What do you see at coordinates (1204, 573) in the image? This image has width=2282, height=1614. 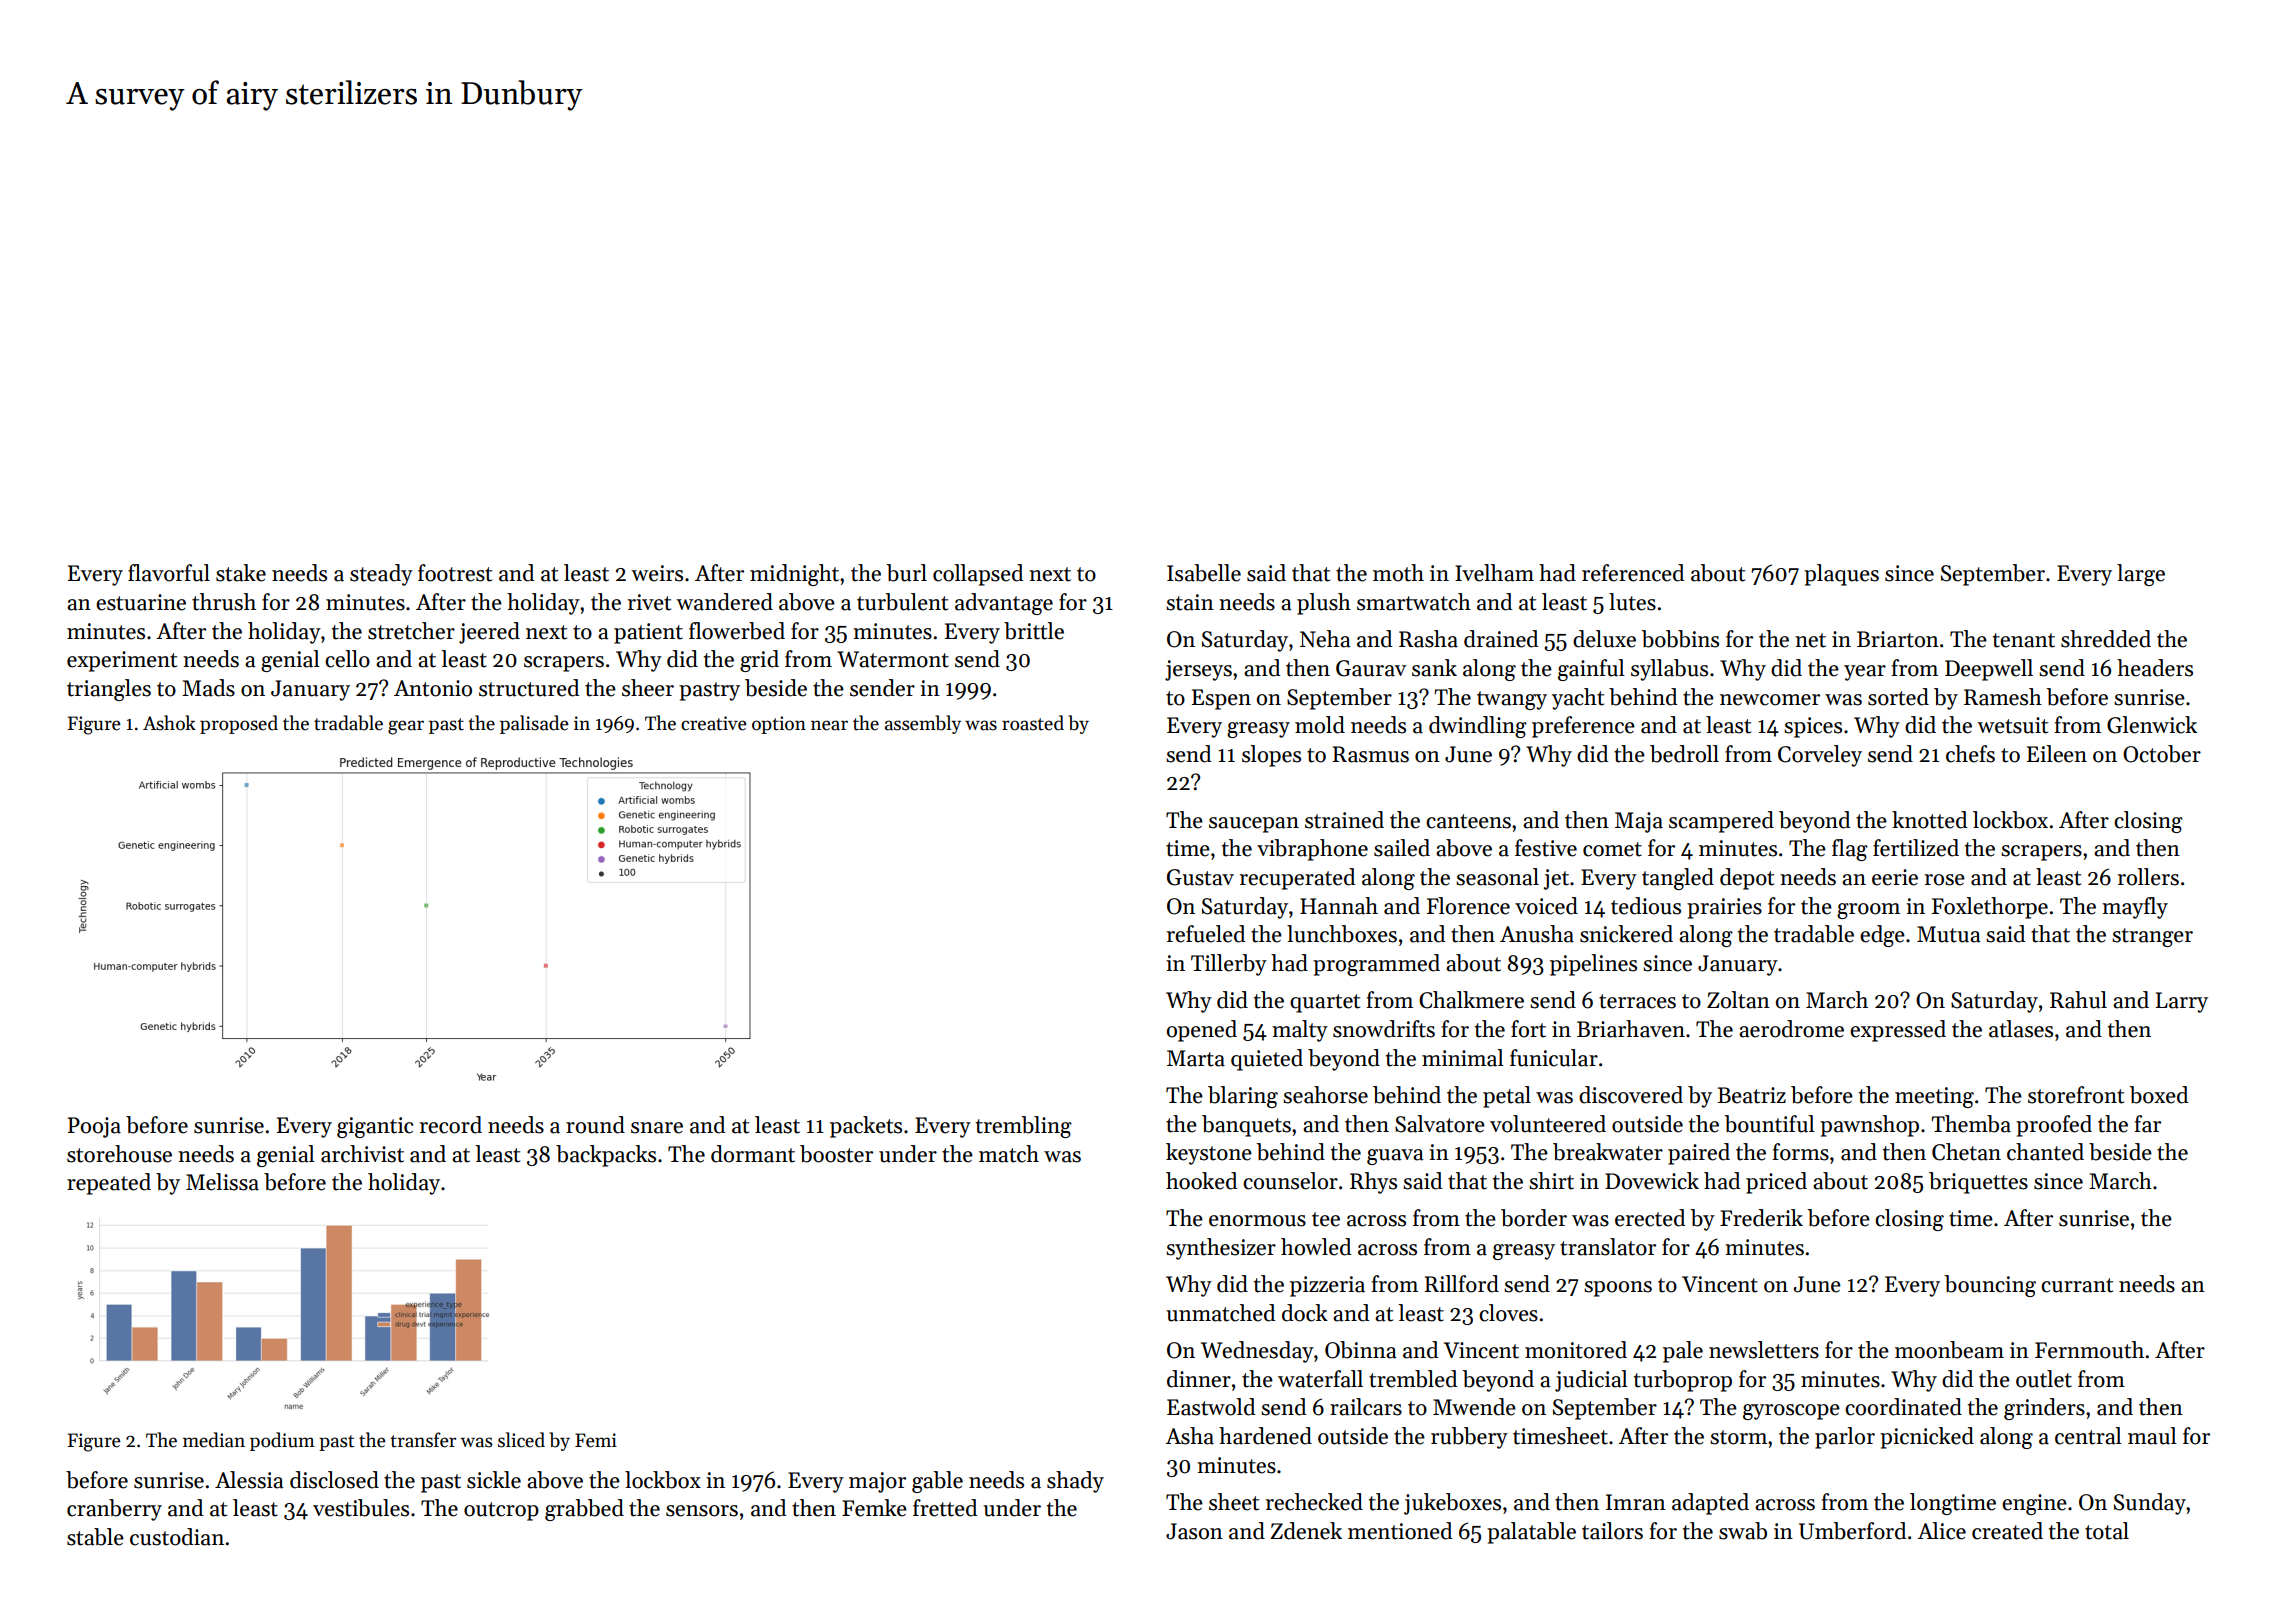 I see `Isabelle` at bounding box center [1204, 573].
